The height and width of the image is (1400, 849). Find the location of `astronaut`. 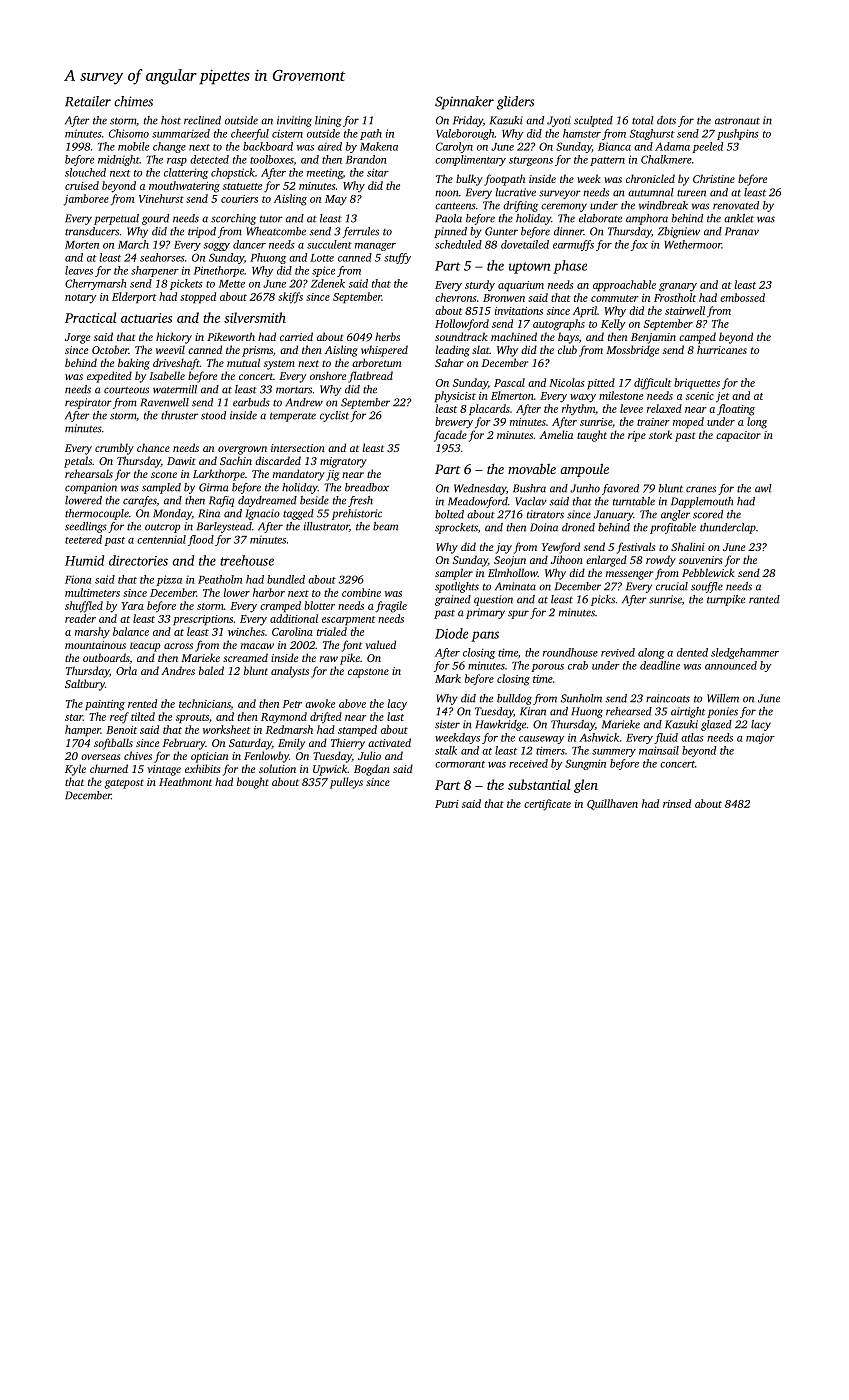

astronaut is located at coordinates (737, 121).
